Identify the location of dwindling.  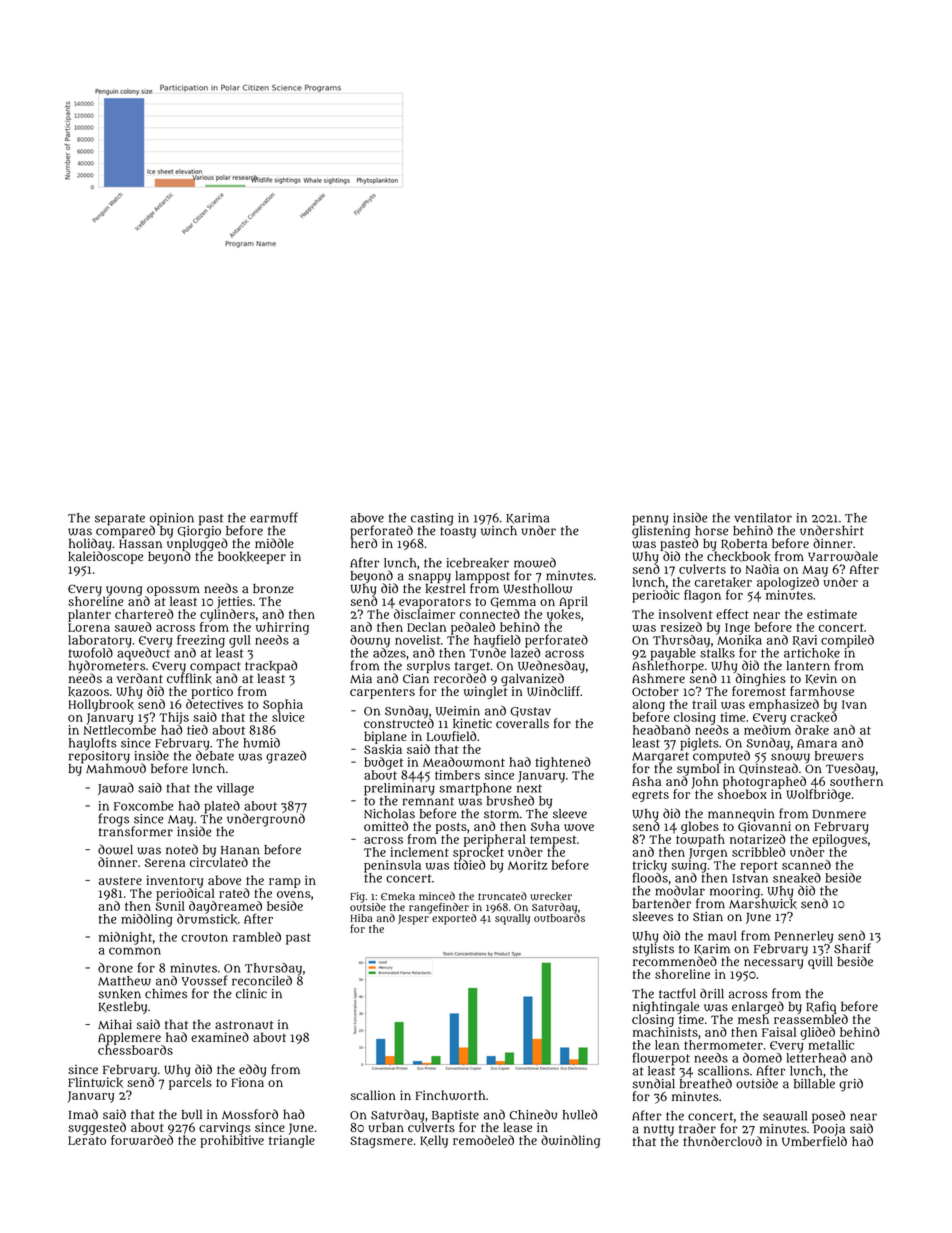
(570, 1141).
